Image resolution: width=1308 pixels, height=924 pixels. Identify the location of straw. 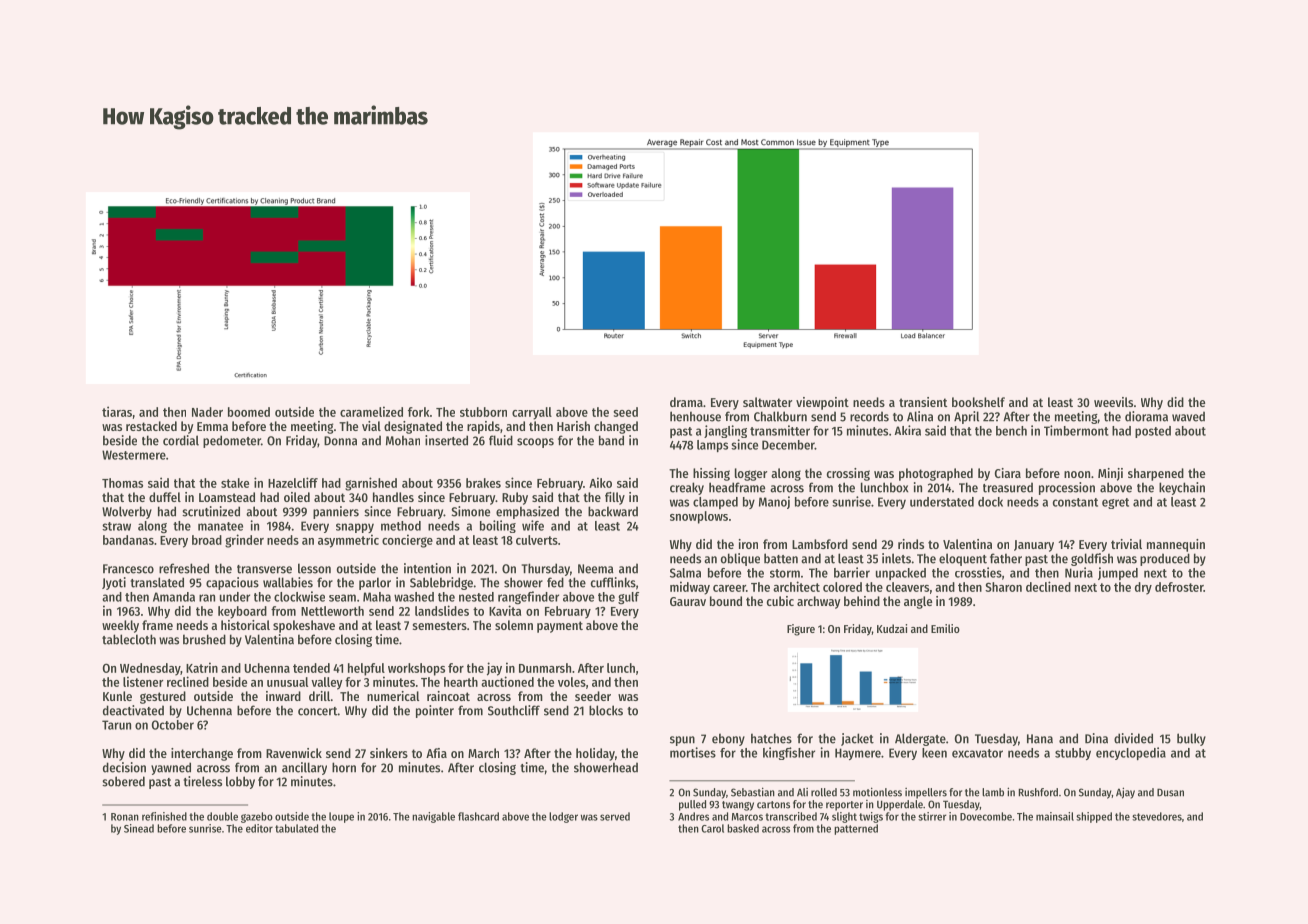
(116, 526).
